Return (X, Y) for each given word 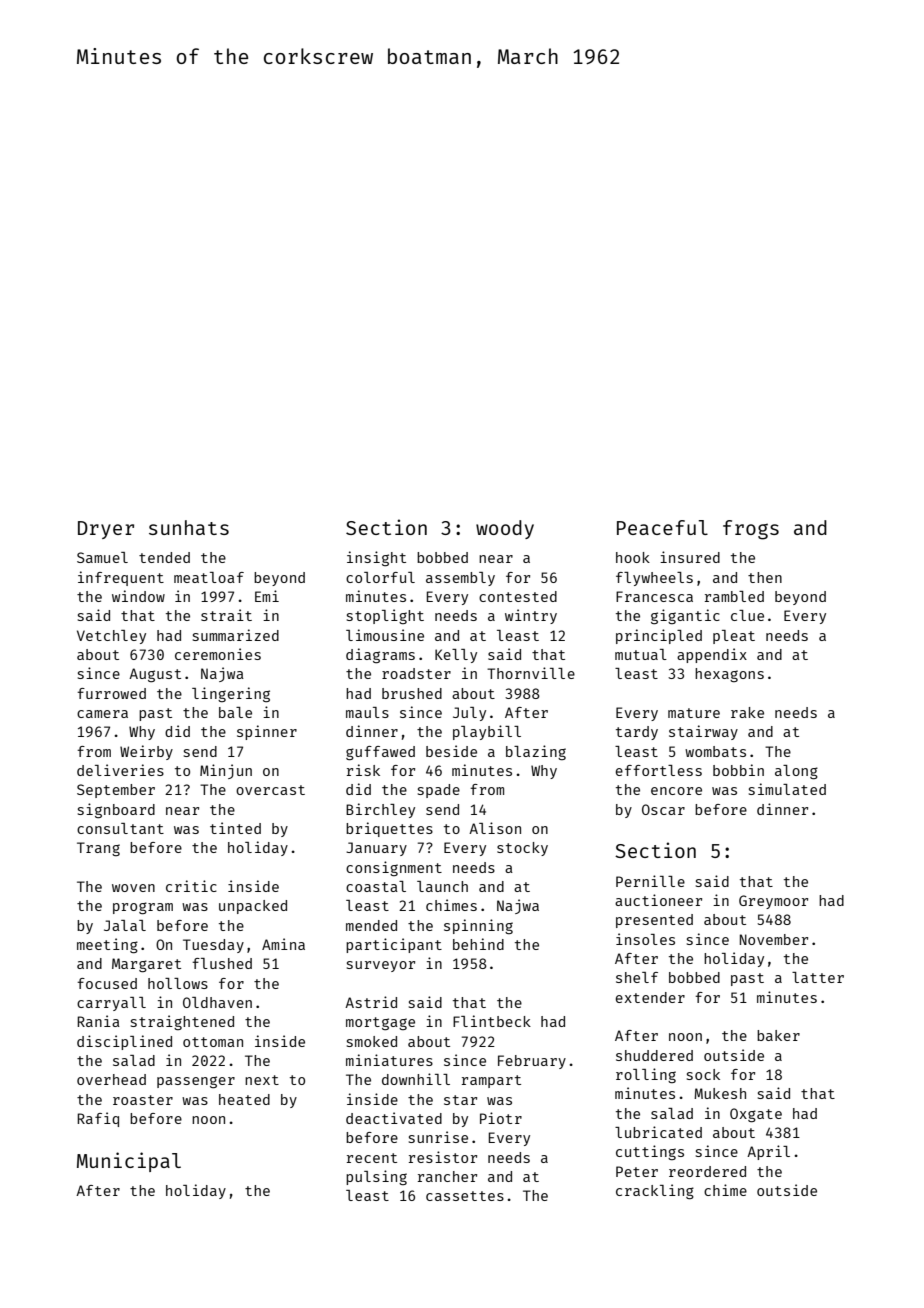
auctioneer (658, 900)
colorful (380, 577)
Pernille (650, 881)
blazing (536, 752)
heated (244, 1099)
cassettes (465, 1196)
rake (747, 712)
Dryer (106, 530)
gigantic (685, 616)
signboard (116, 810)
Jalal (125, 925)
